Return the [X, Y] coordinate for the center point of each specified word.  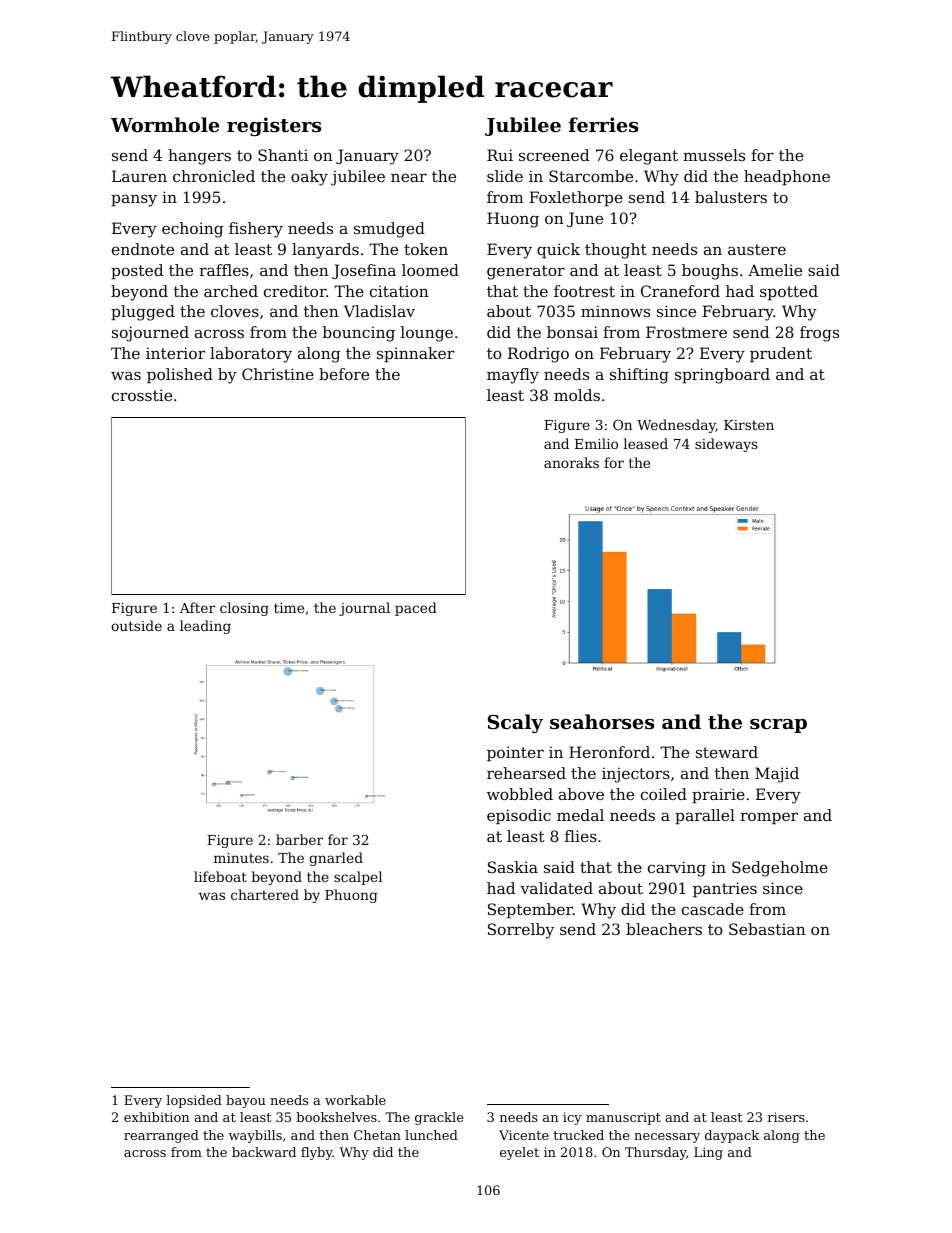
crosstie [142, 395]
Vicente [524, 1135]
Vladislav [379, 311]
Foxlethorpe [576, 198]
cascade [713, 909]
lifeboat [220, 876]
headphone [787, 177]
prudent [781, 354]
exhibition [156, 1117]
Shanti [283, 155]
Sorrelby [521, 931]
